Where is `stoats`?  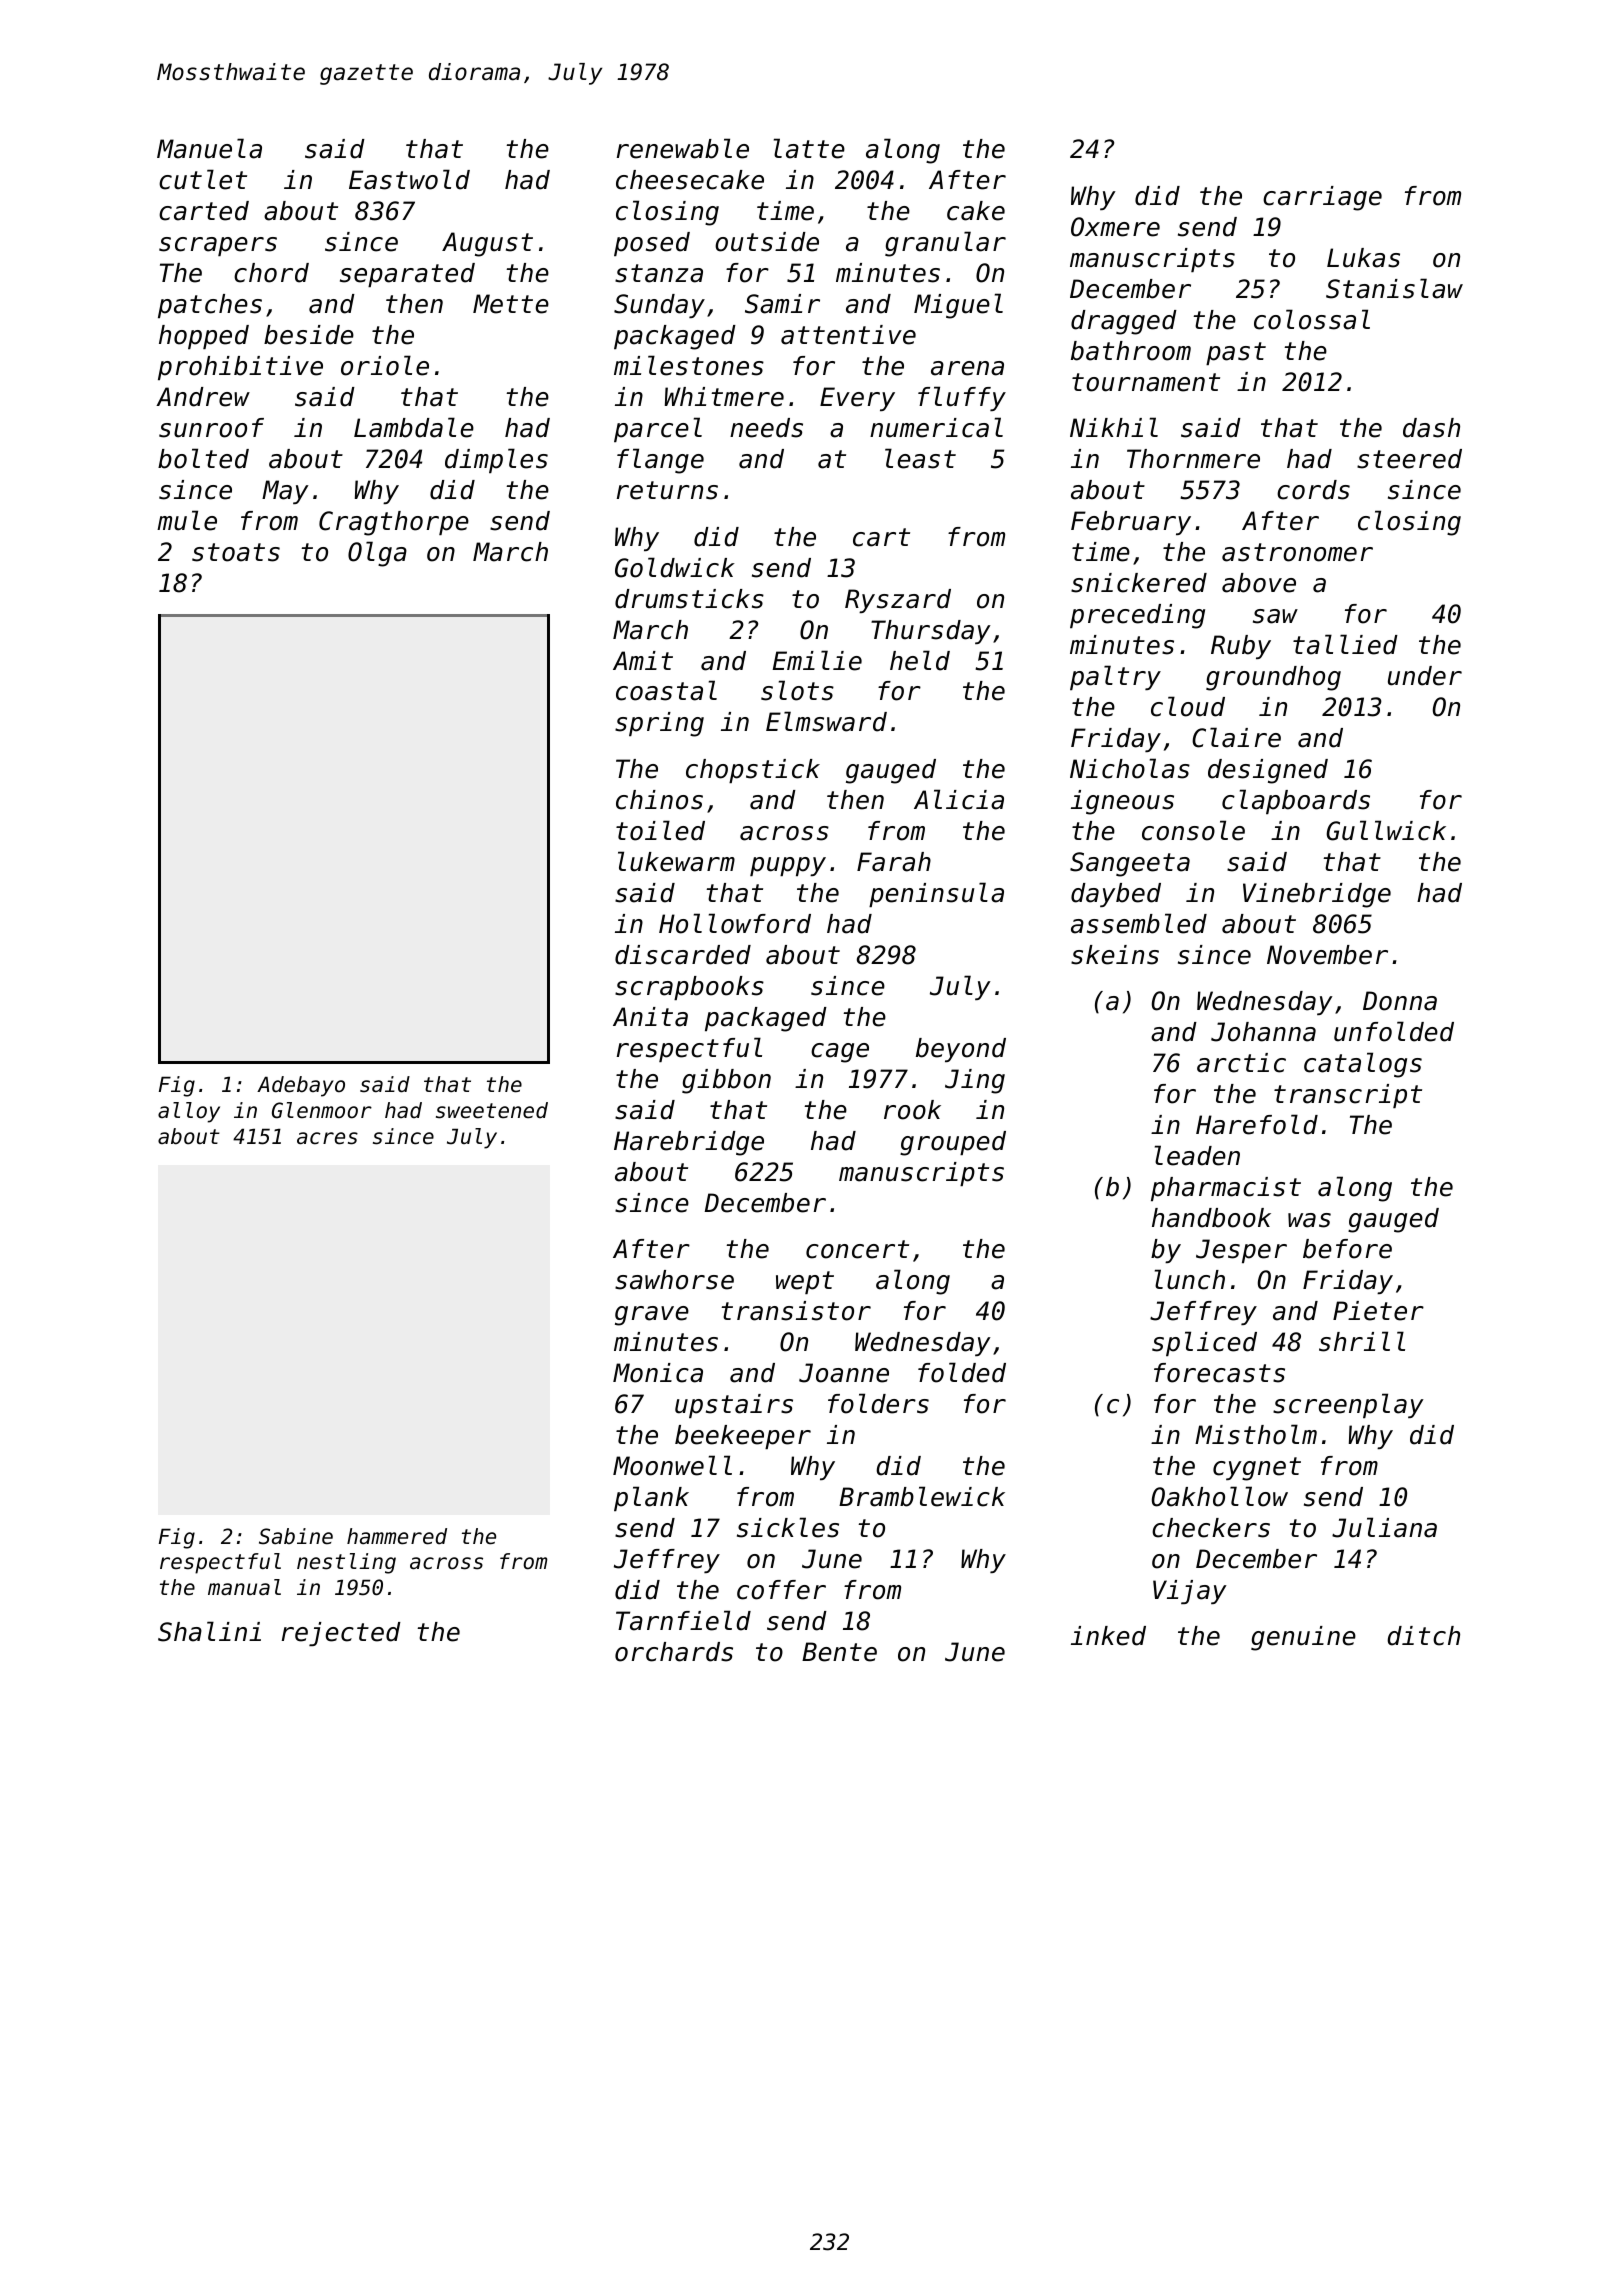 stoats is located at coordinates (236, 552).
